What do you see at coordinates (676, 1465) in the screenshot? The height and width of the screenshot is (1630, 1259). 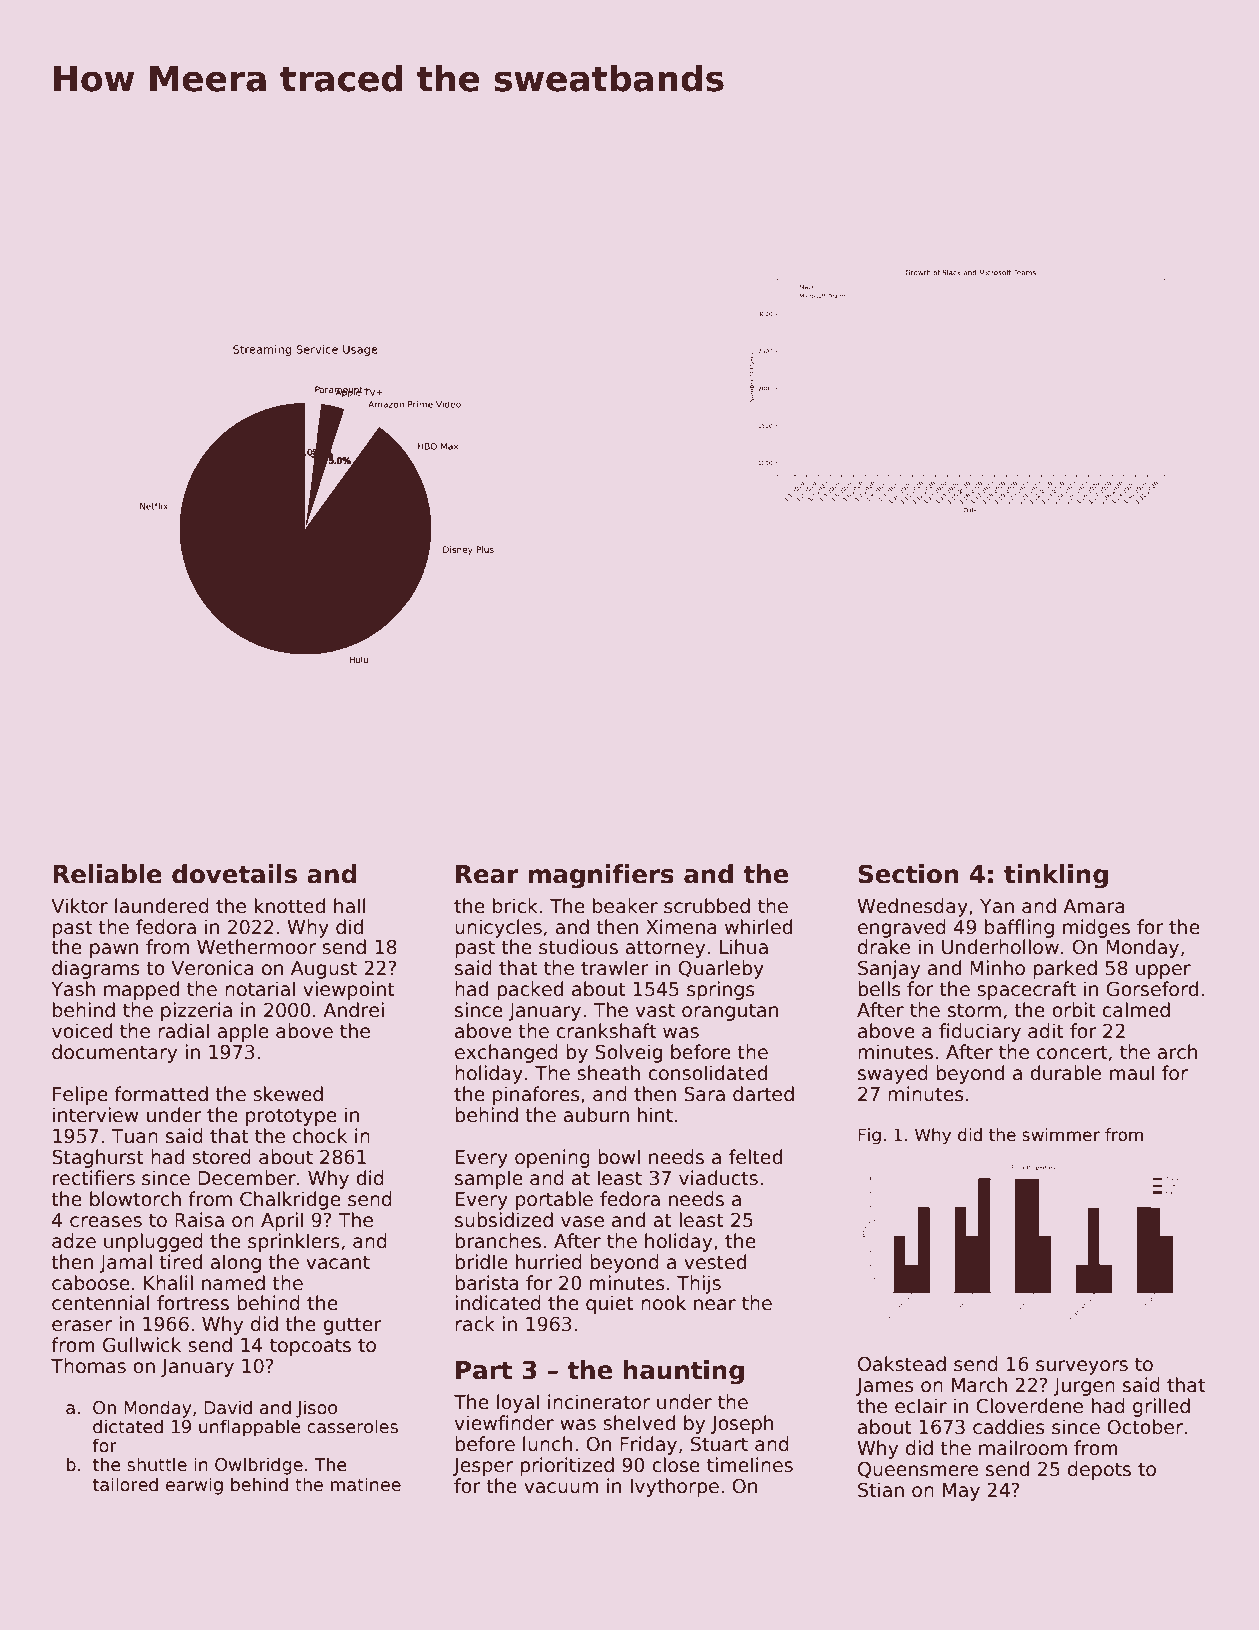 I see `close` at bounding box center [676, 1465].
